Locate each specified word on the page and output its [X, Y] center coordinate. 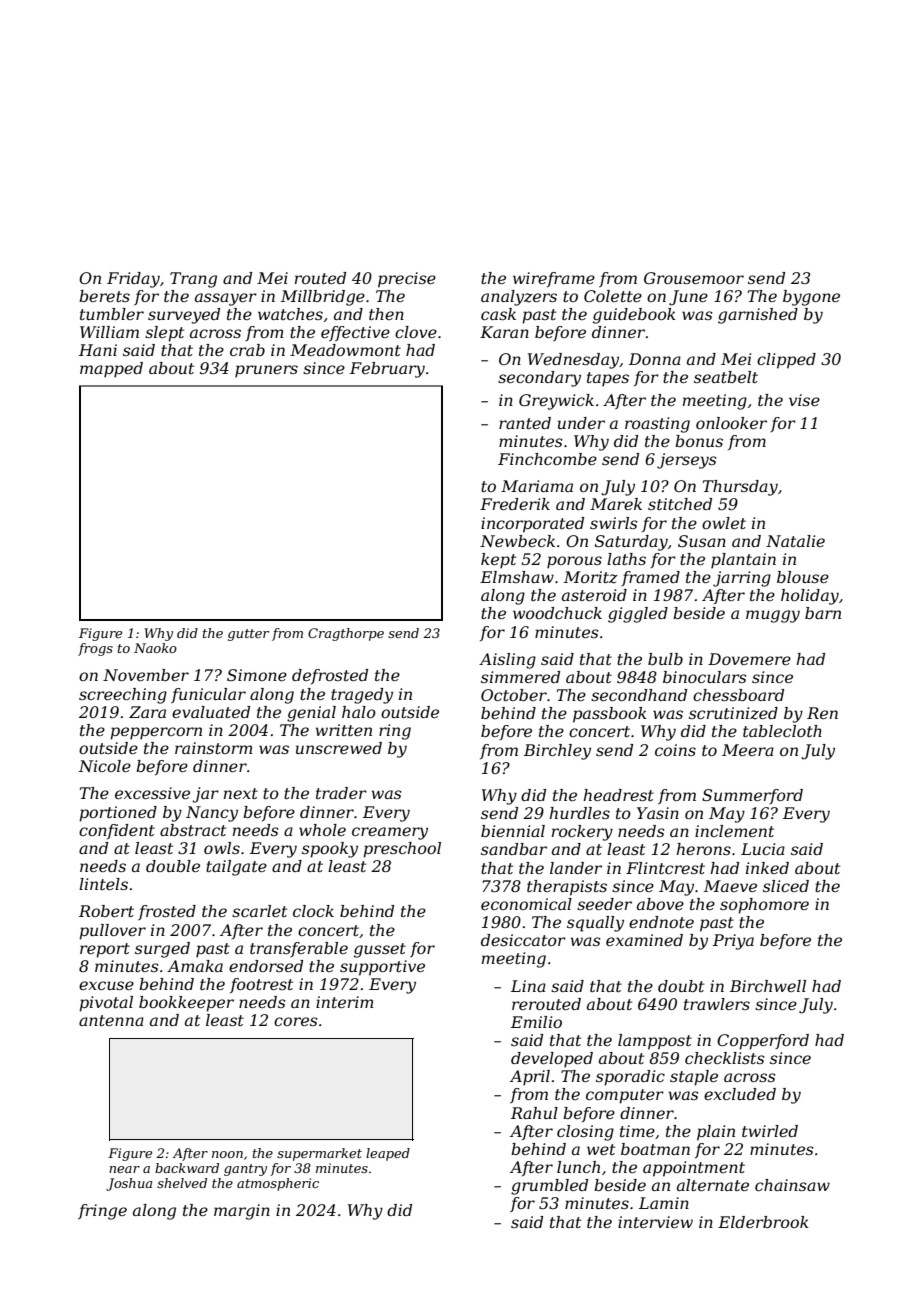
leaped [388, 1154]
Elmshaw [517, 577]
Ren [822, 713]
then [386, 314]
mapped [111, 370]
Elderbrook [763, 1222]
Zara [147, 712]
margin [242, 1212]
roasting [657, 425]
